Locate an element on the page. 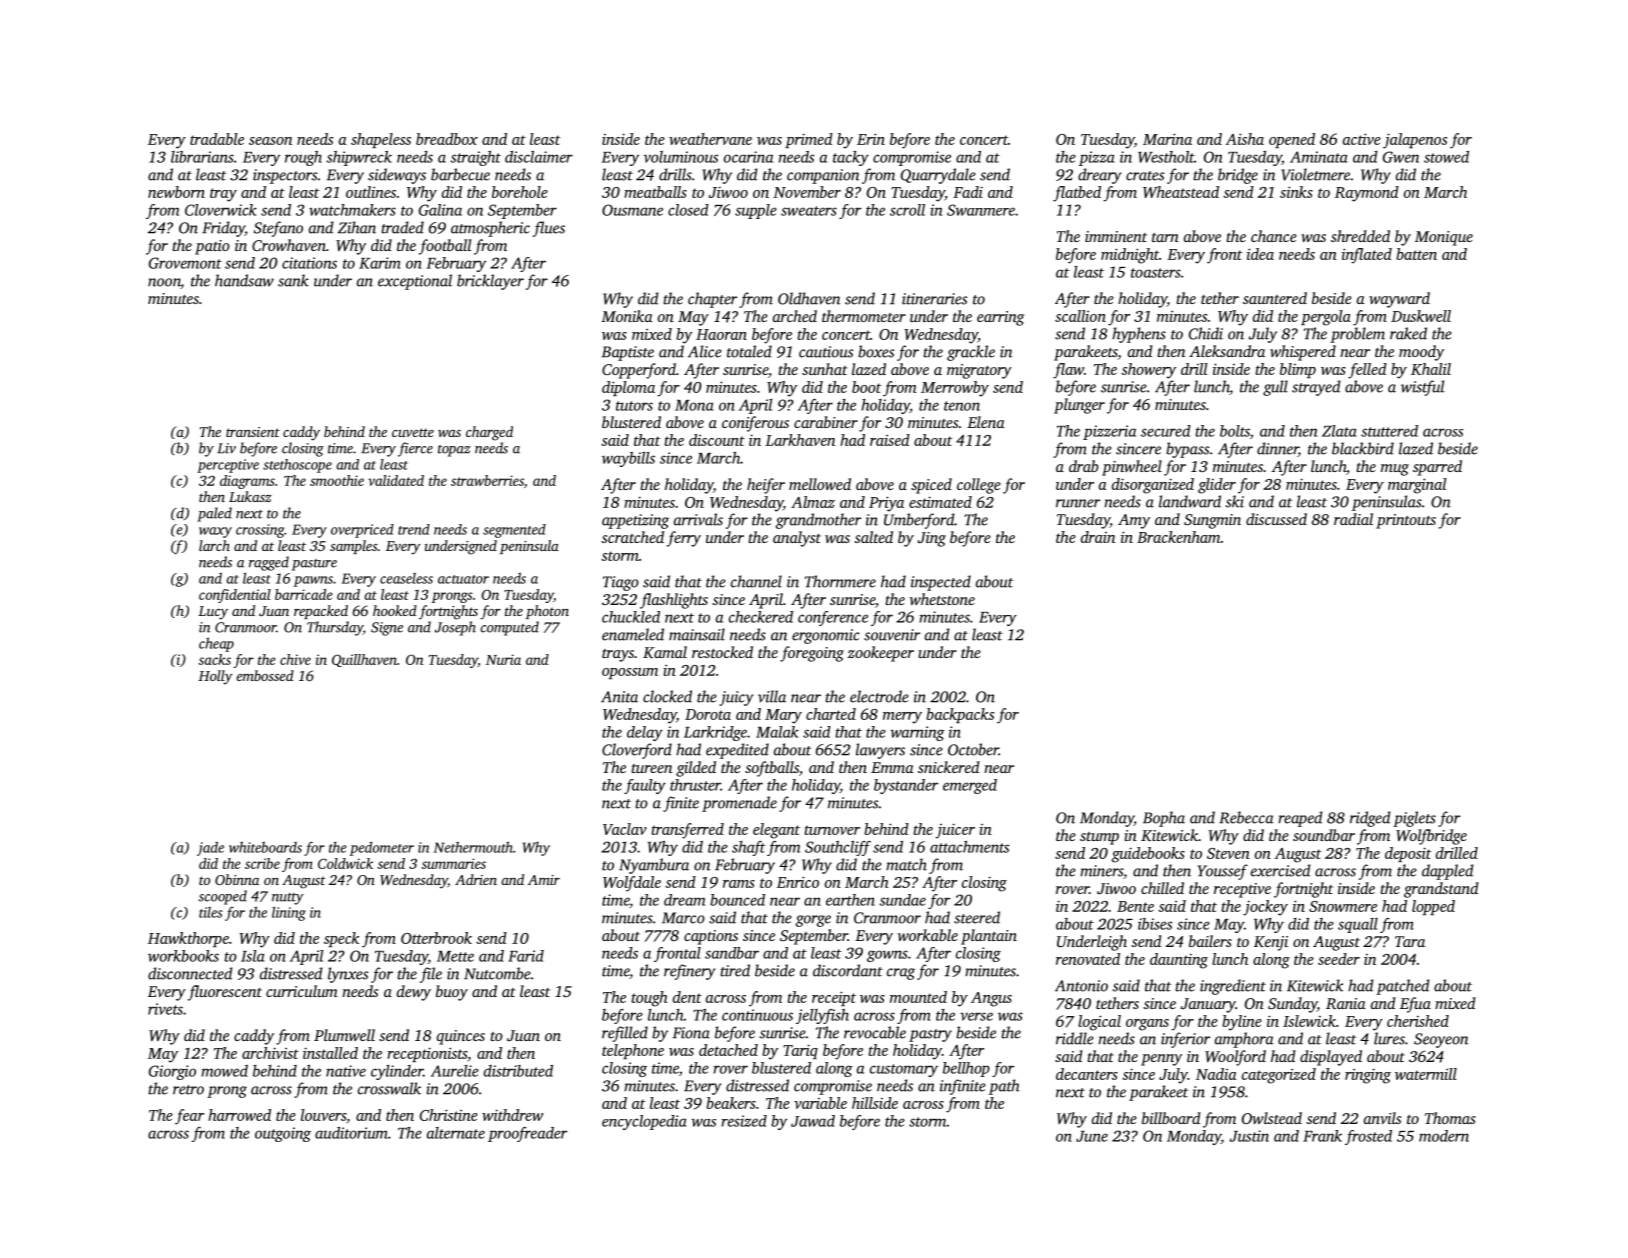 The width and height of the document is (1628, 1258). weathervane is located at coordinates (710, 139).
